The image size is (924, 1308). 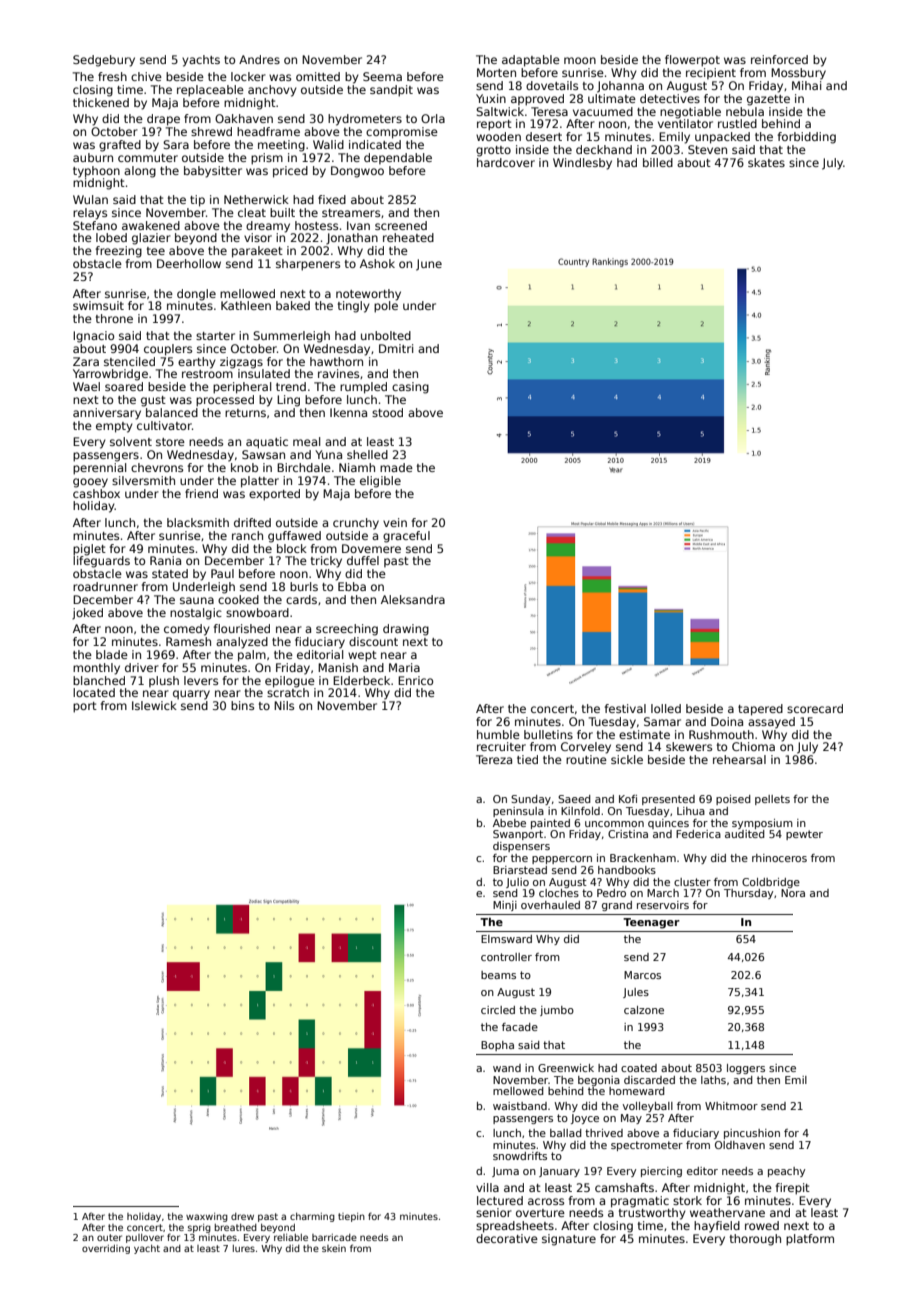 What do you see at coordinates (396, 348) in the image?
I see `Dmitri` at bounding box center [396, 348].
